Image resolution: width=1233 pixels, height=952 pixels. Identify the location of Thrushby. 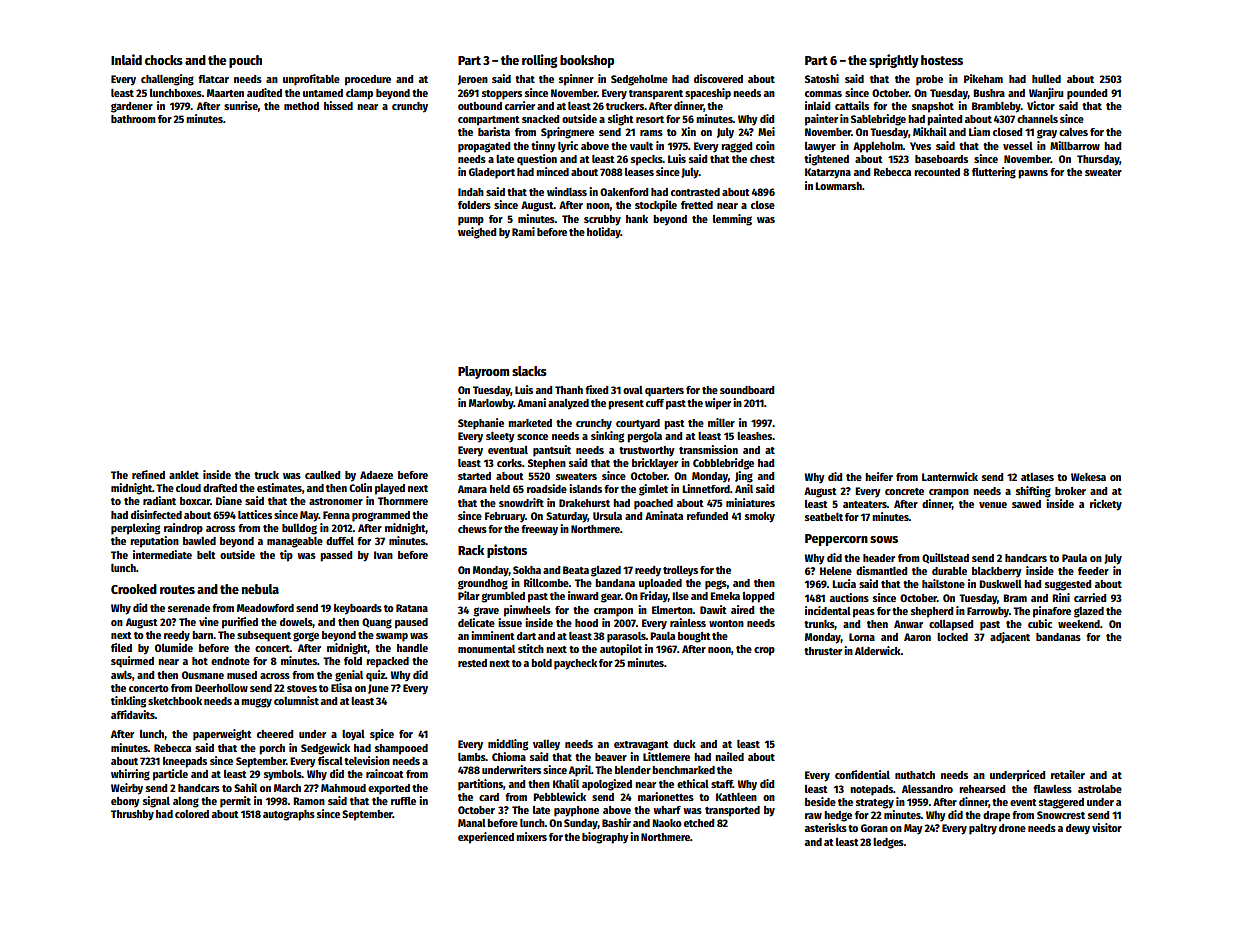
(132, 815).
